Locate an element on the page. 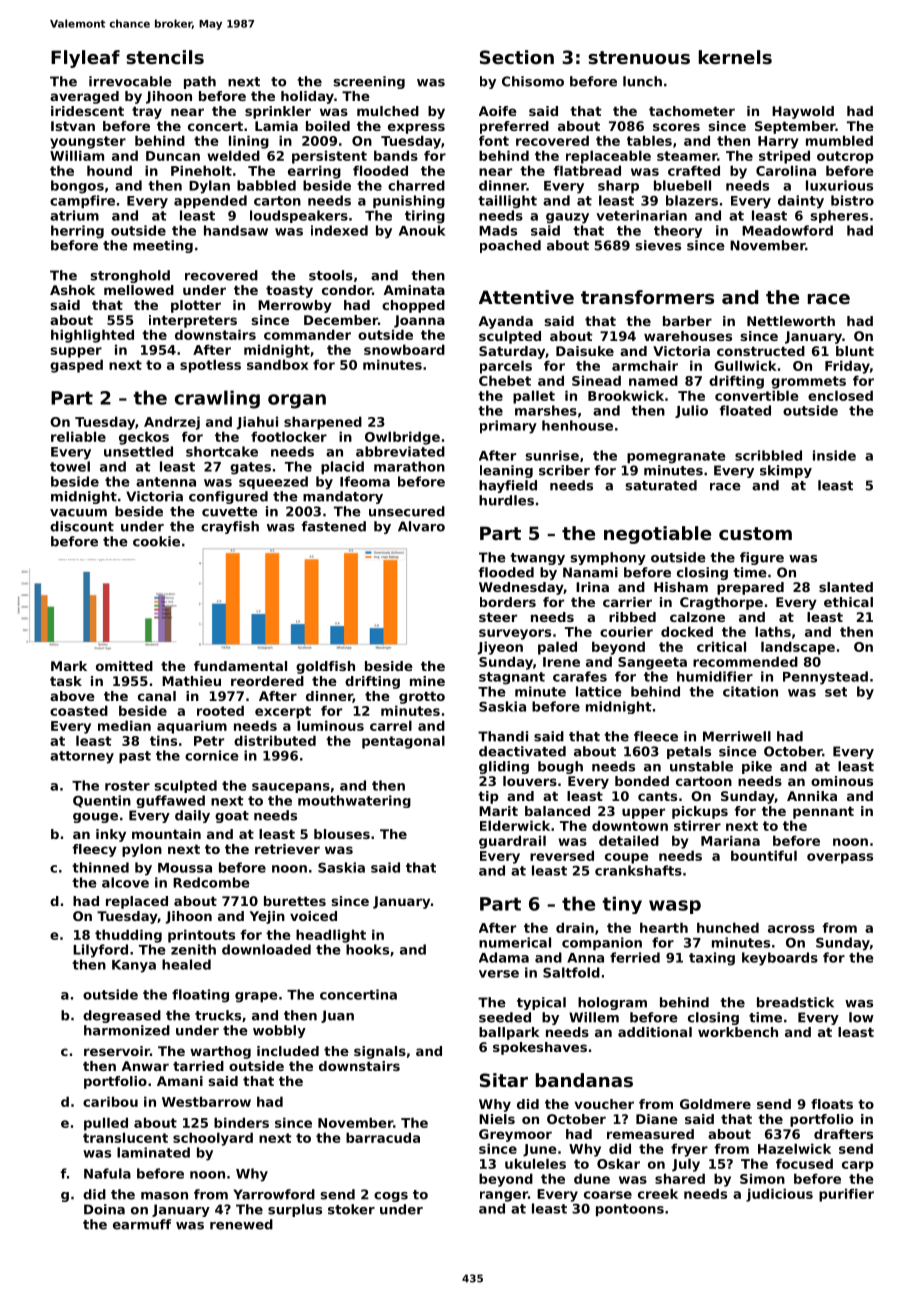 The image size is (924, 1308). hooks is located at coordinates (367, 949).
